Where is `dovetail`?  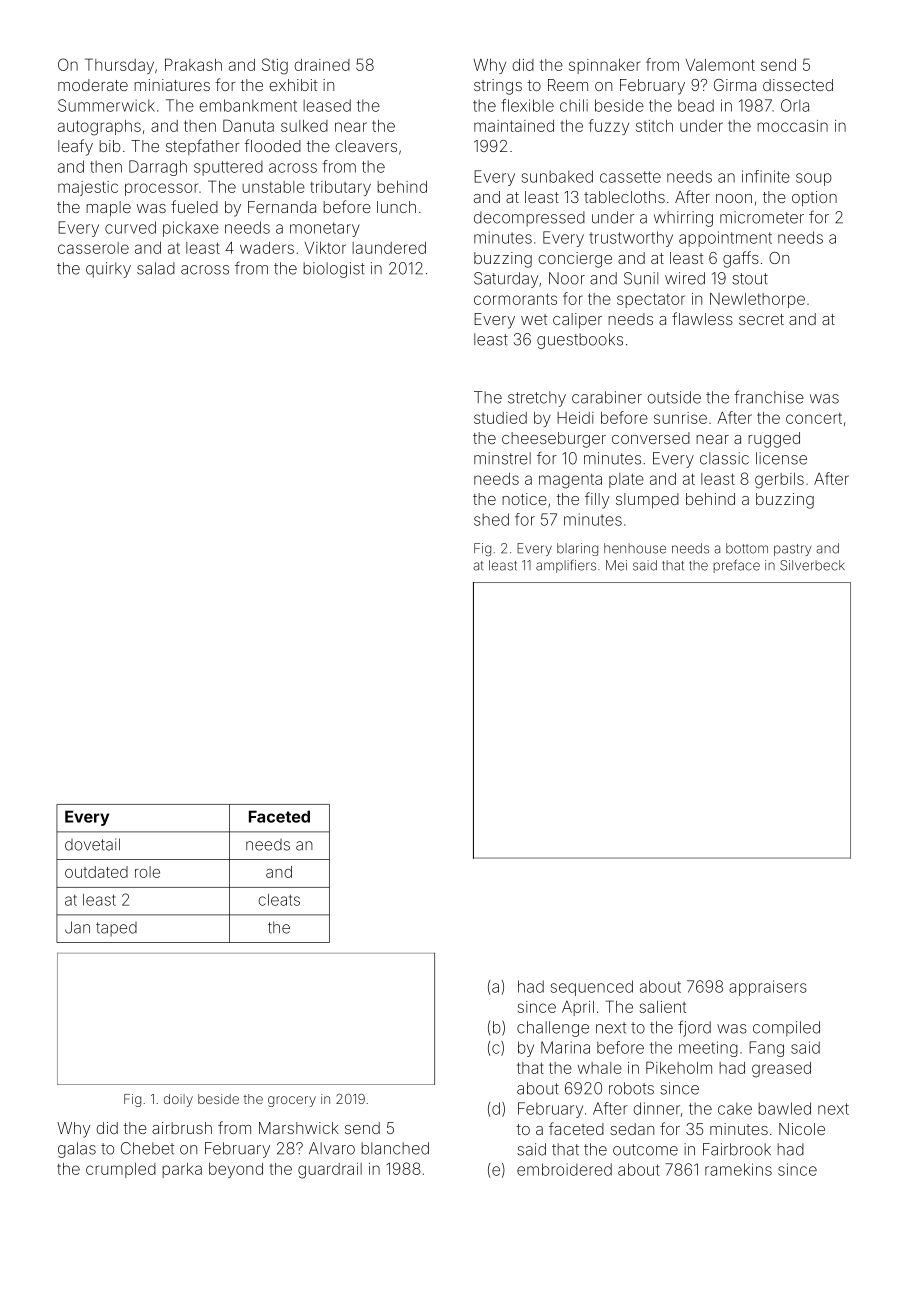 dovetail is located at coordinates (92, 844).
